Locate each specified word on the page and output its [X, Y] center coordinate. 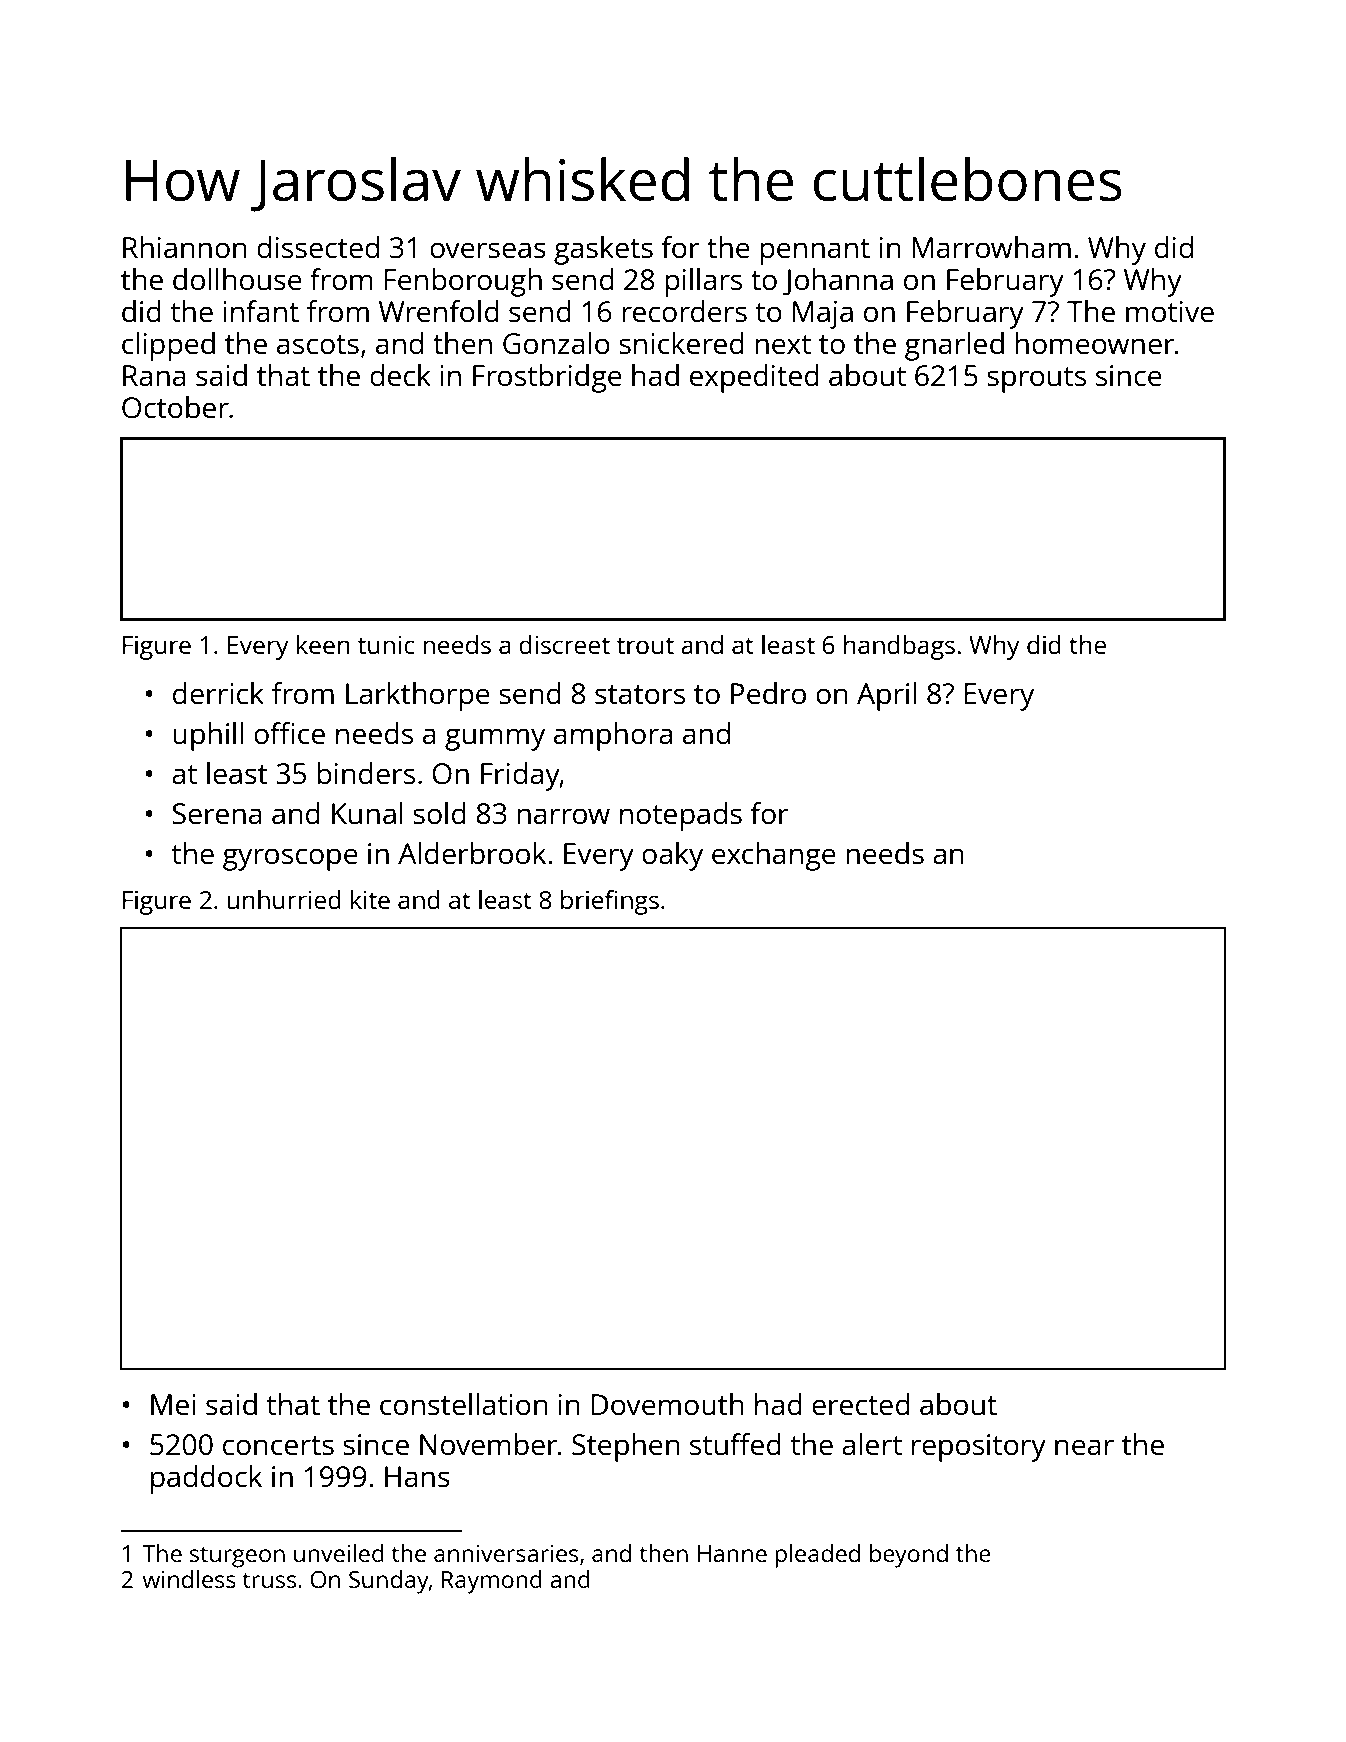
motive [1170, 311]
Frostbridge [547, 378]
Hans [417, 1476]
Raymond [492, 1582]
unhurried [284, 899]
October [175, 407]
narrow [563, 816]
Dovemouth [667, 1404]
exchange [774, 856]
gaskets [603, 250]
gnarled [954, 346]
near [1084, 1447]
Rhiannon [185, 247]
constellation [464, 1404]
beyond [909, 1556]
